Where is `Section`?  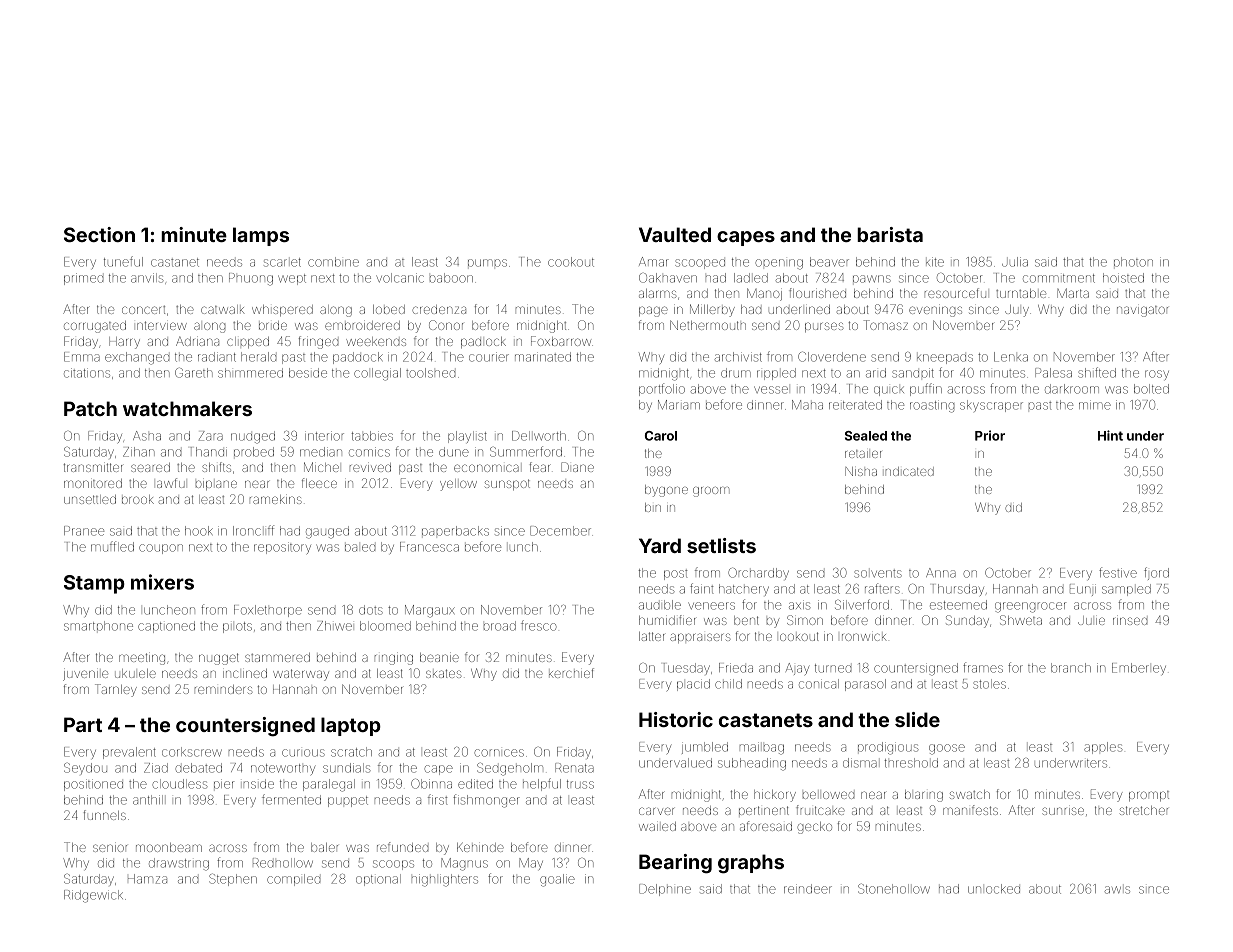 Section is located at coordinates (99, 234).
